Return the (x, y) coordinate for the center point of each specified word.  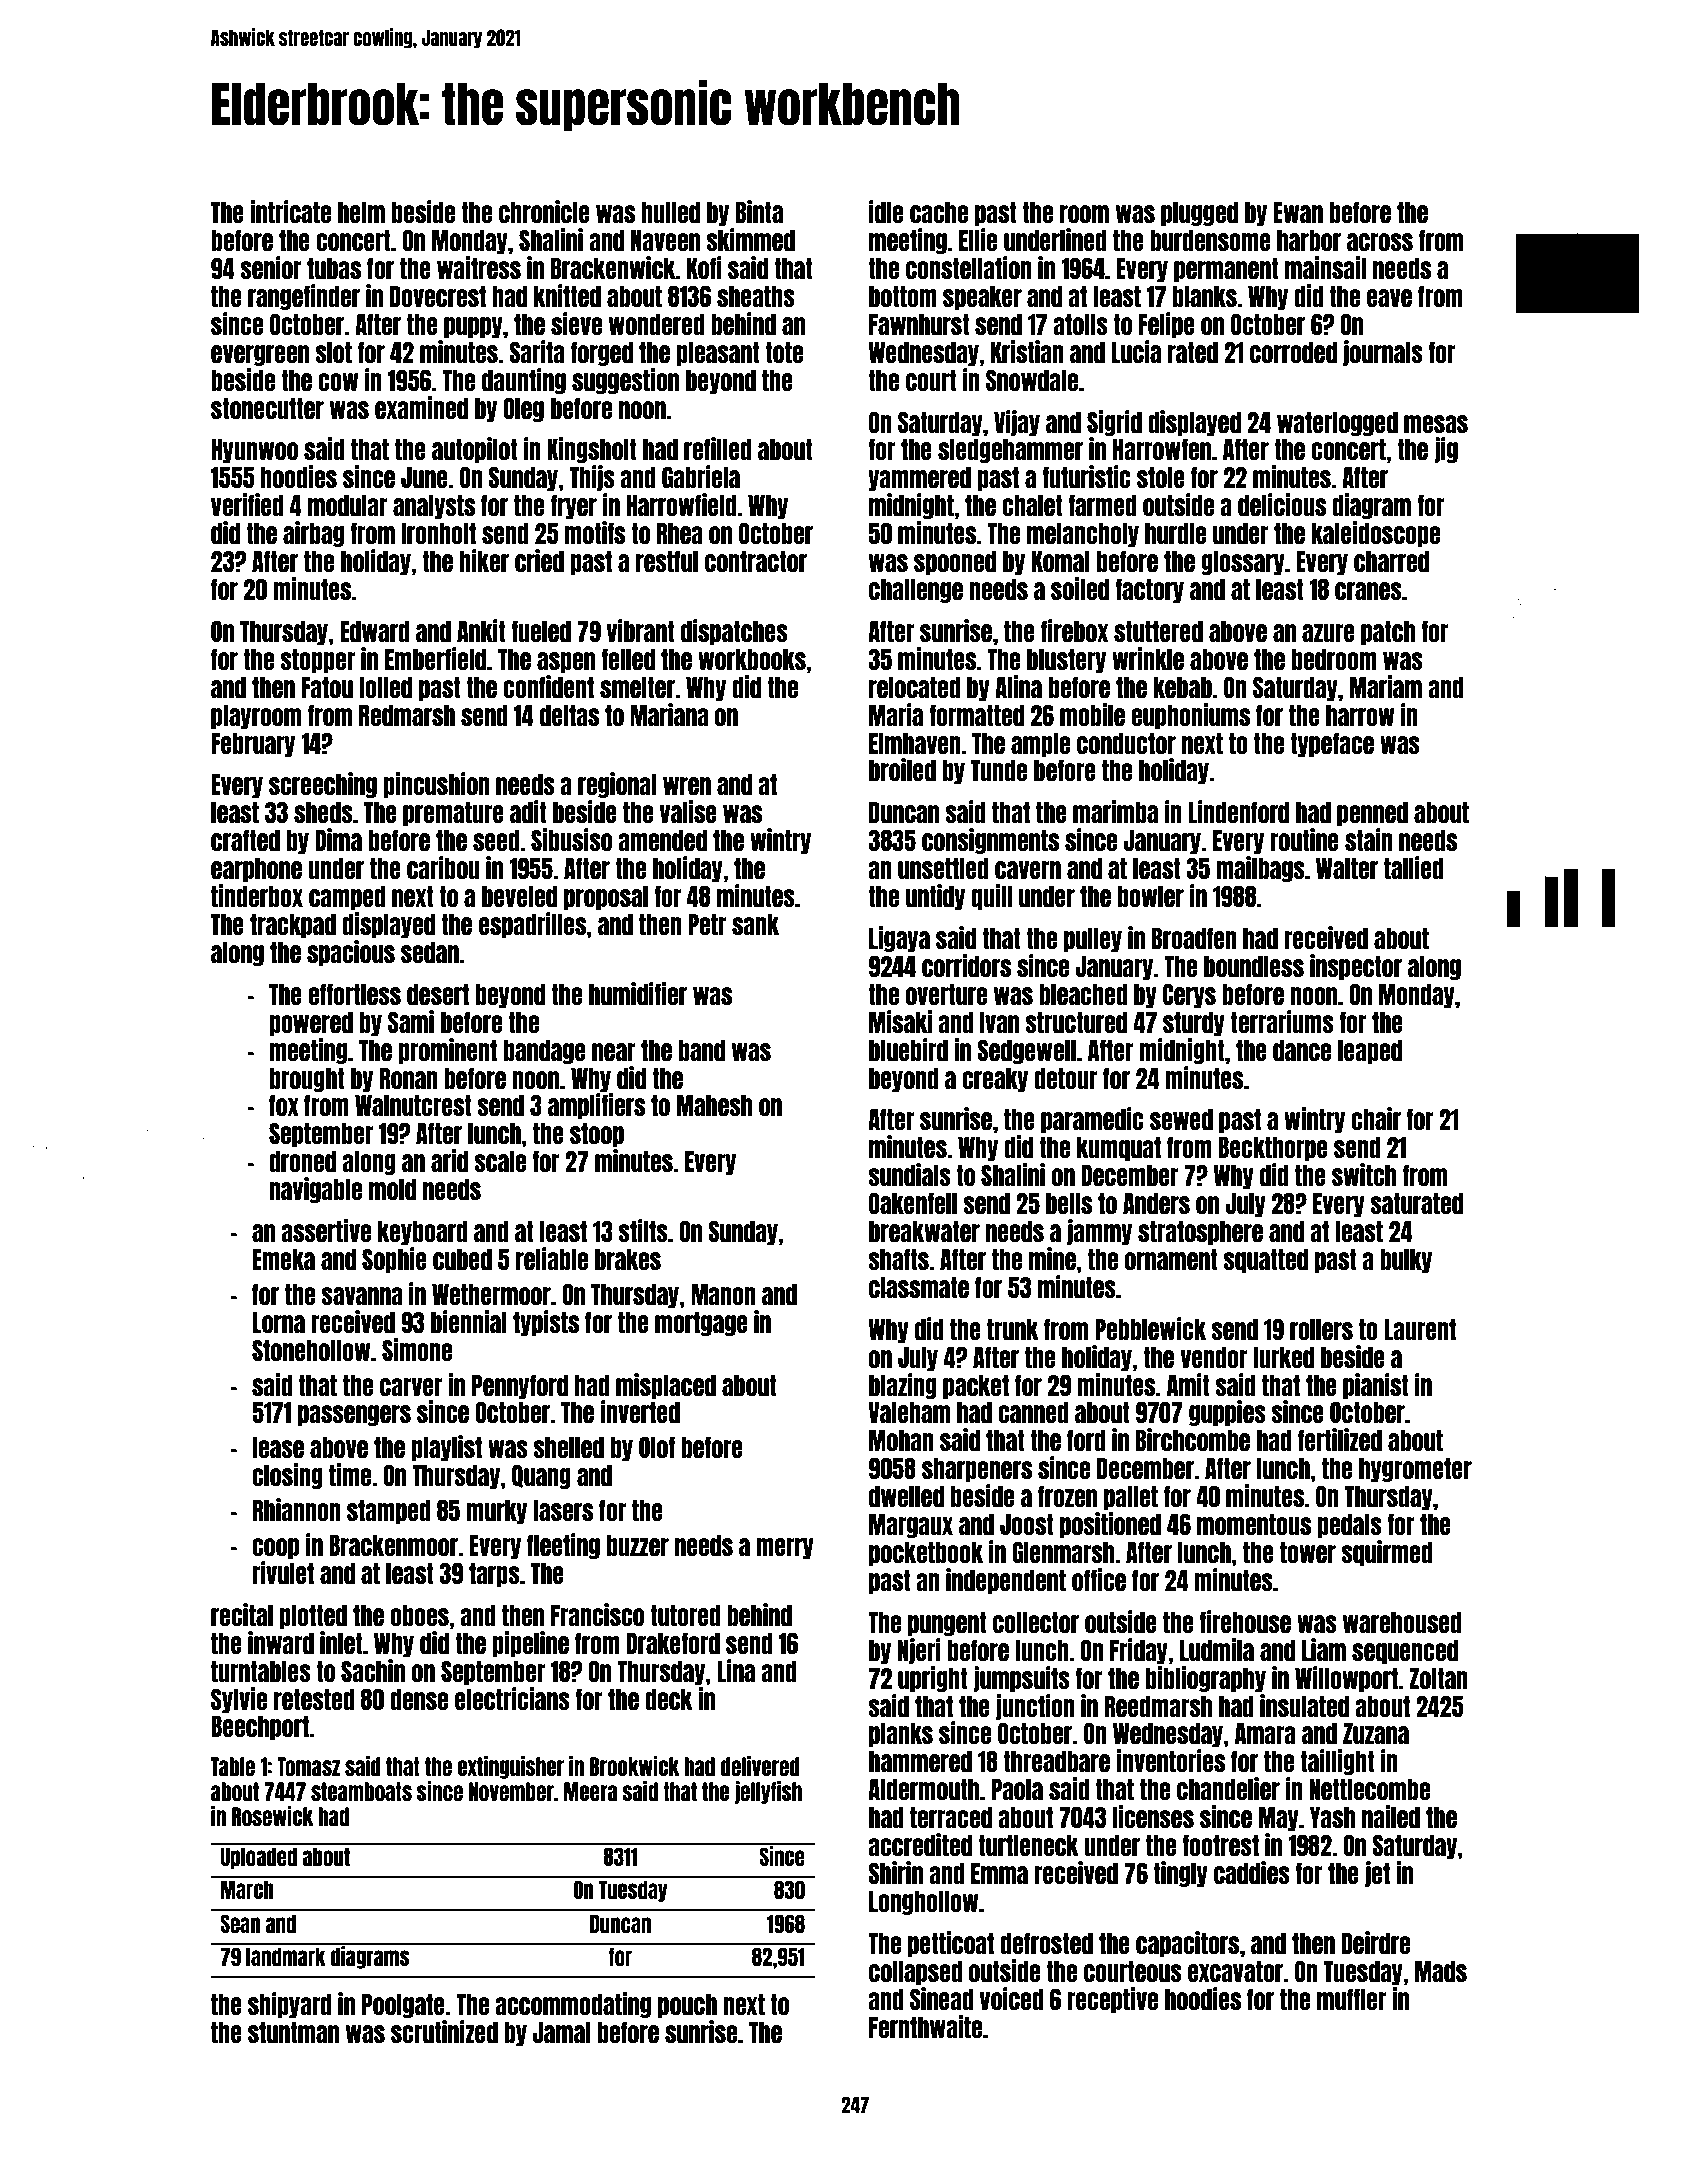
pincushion (436, 785)
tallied (1414, 867)
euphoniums (1190, 716)
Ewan (1298, 212)
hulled (670, 212)
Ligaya (899, 939)
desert (438, 994)
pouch (687, 2006)
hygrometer (1415, 1470)
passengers (354, 1415)
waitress (479, 267)
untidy (935, 897)
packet (976, 1387)
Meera (590, 1791)
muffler (1352, 1999)
